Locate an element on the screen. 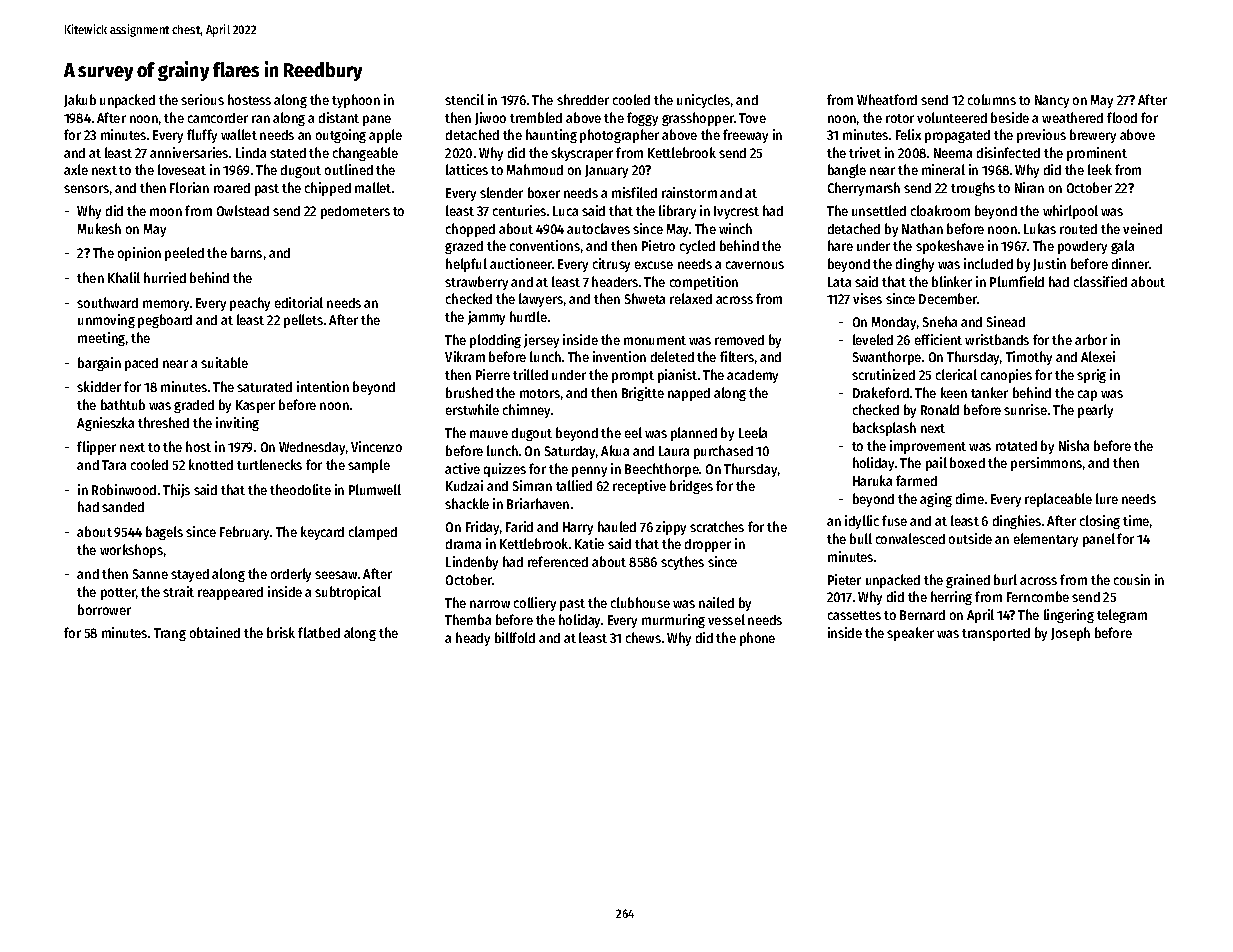  heady is located at coordinates (473, 639).
